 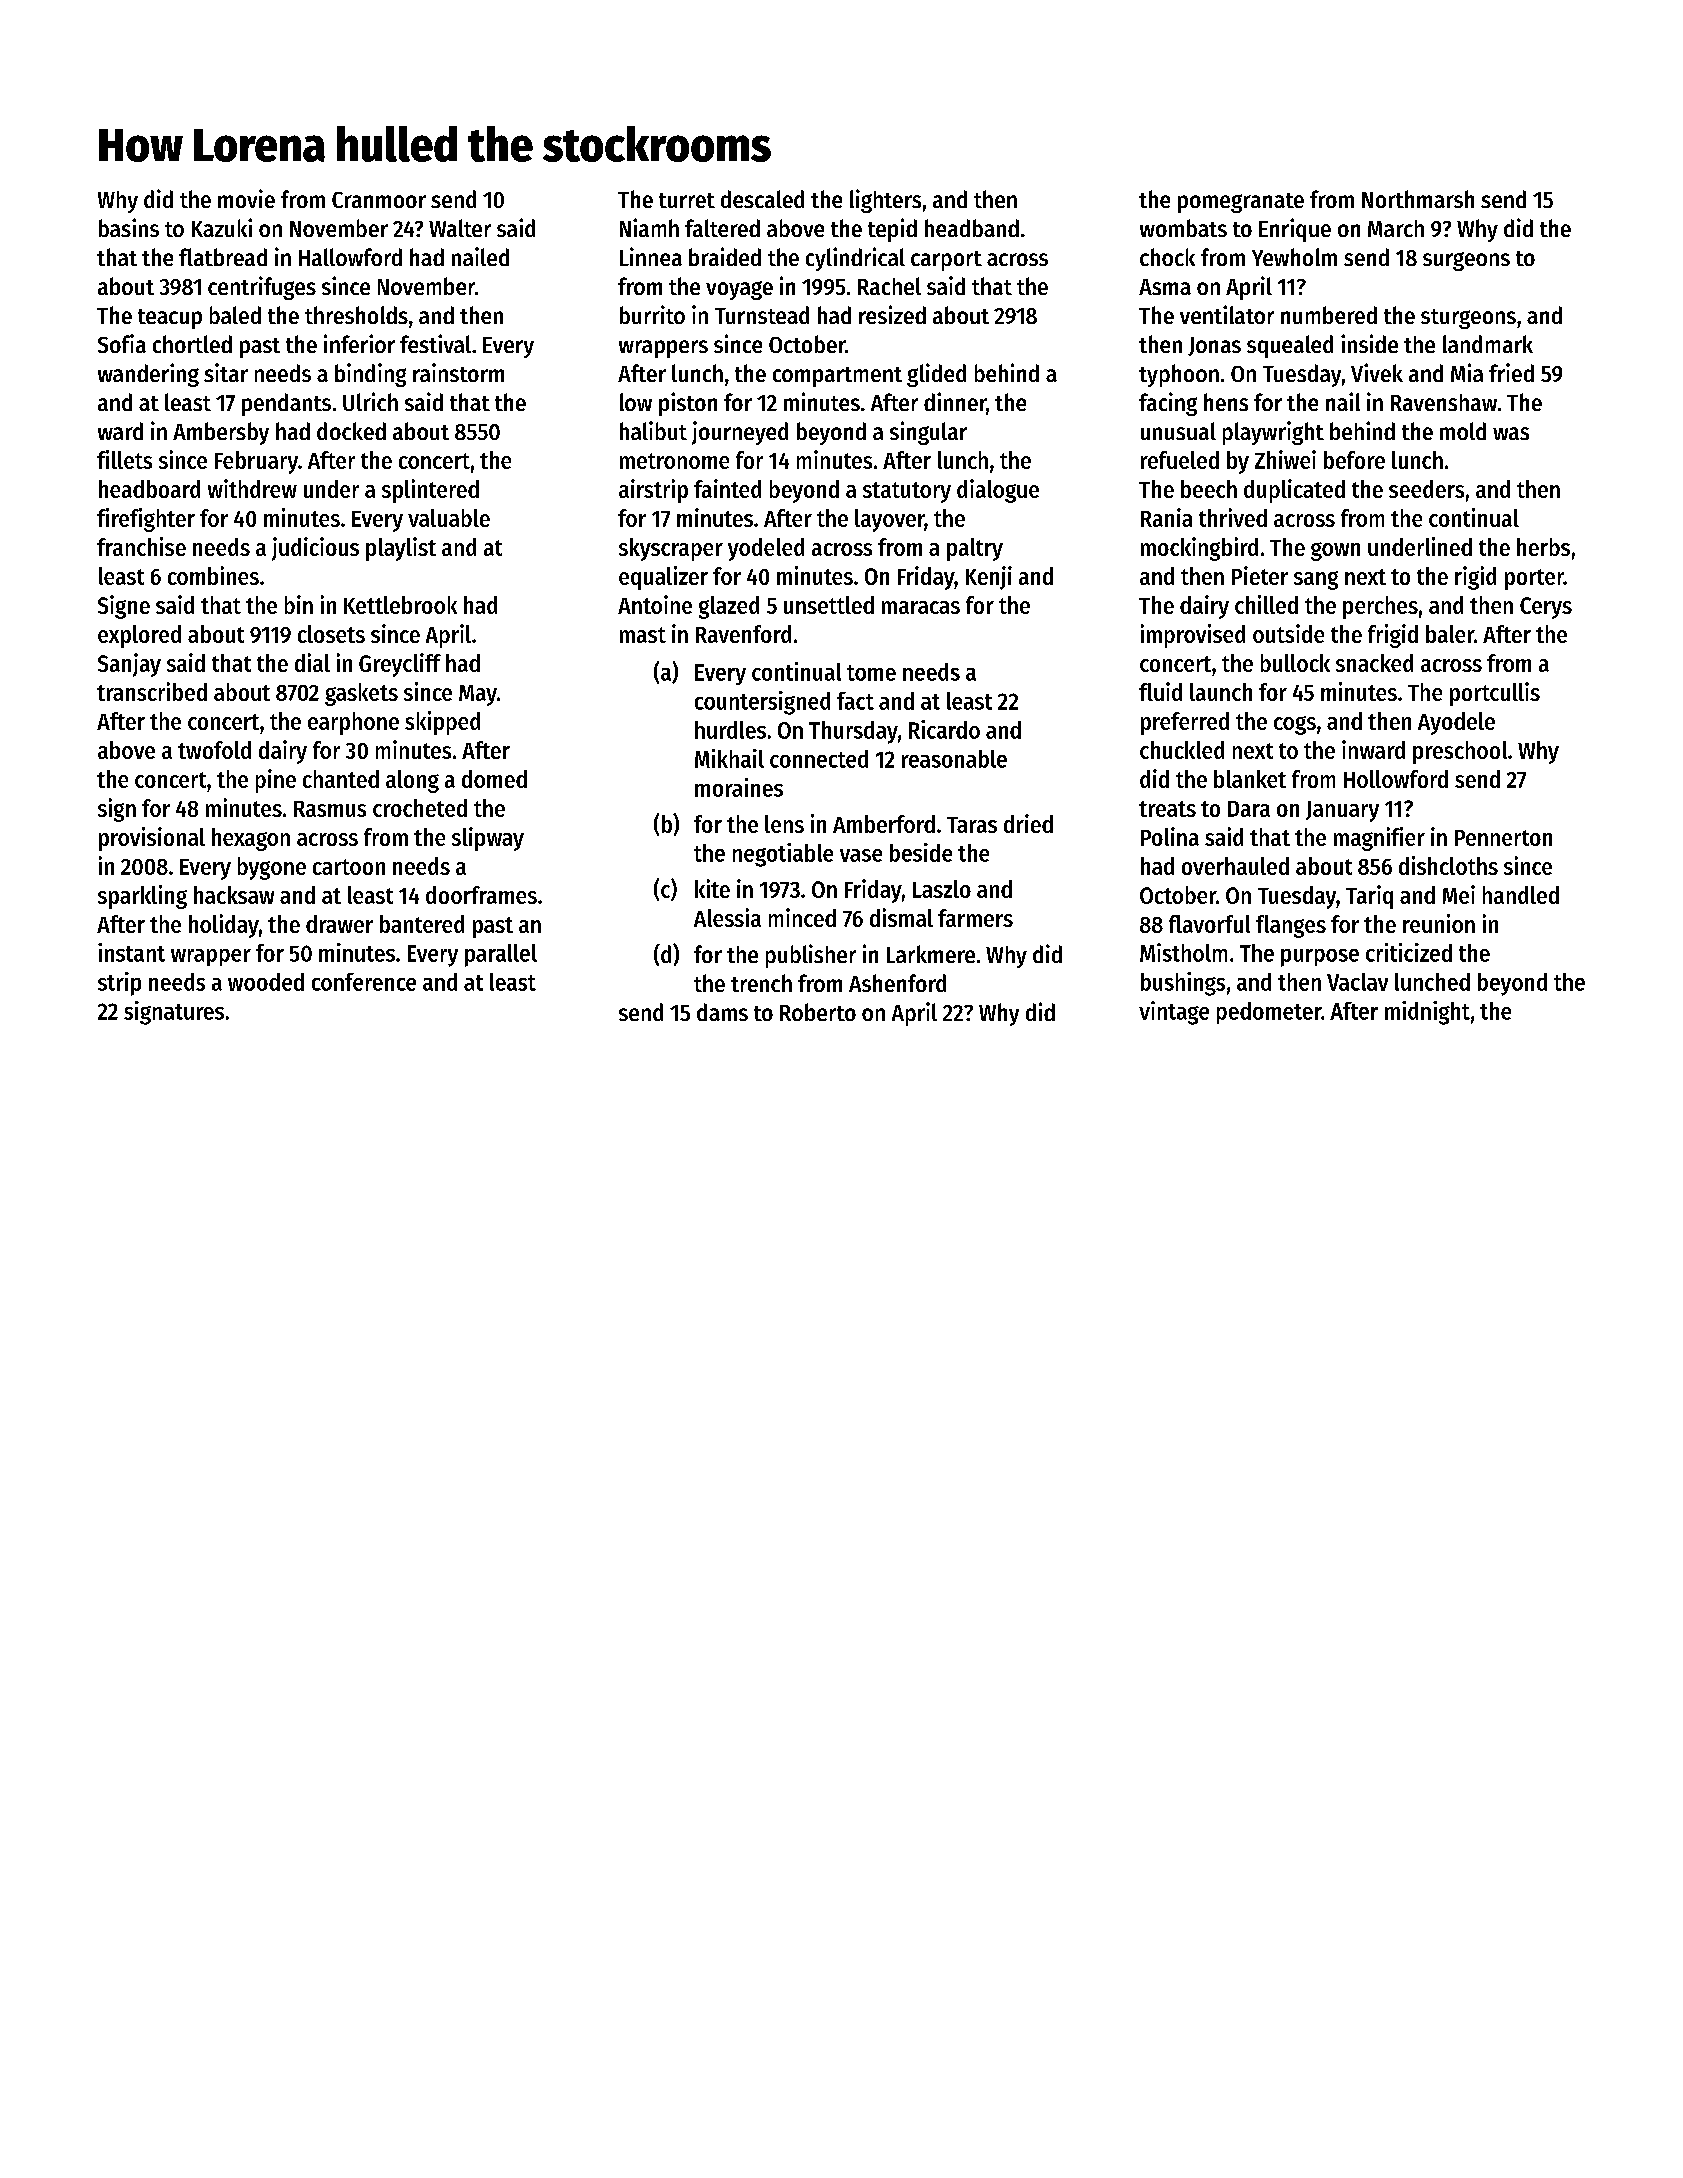 I want to click on Ashenford, so click(x=897, y=983).
